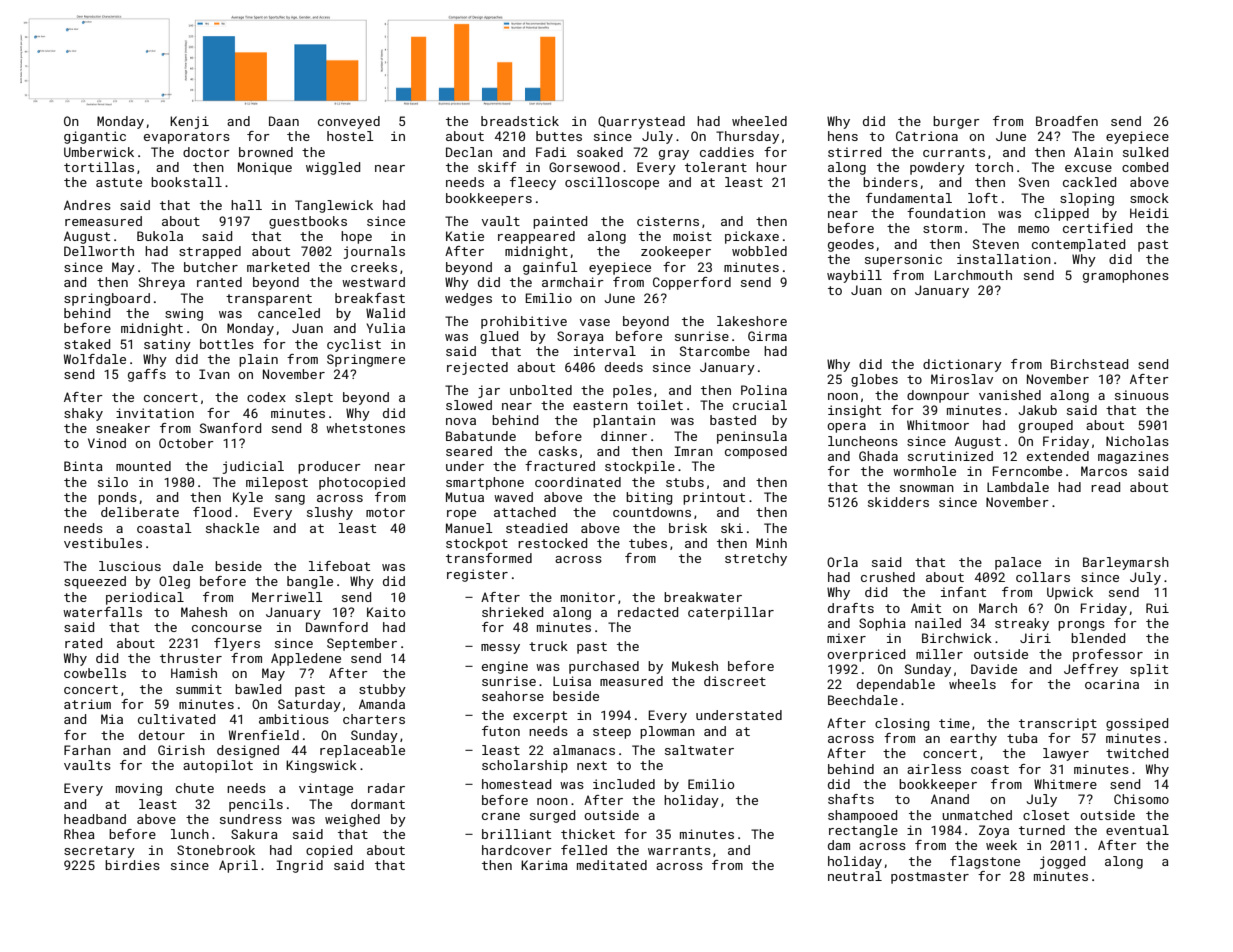 Image resolution: width=1233 pixels, height=952 pixels. Describe the element at coordinates (256, 805) in the screenshot. I see `pencils` at that location.
